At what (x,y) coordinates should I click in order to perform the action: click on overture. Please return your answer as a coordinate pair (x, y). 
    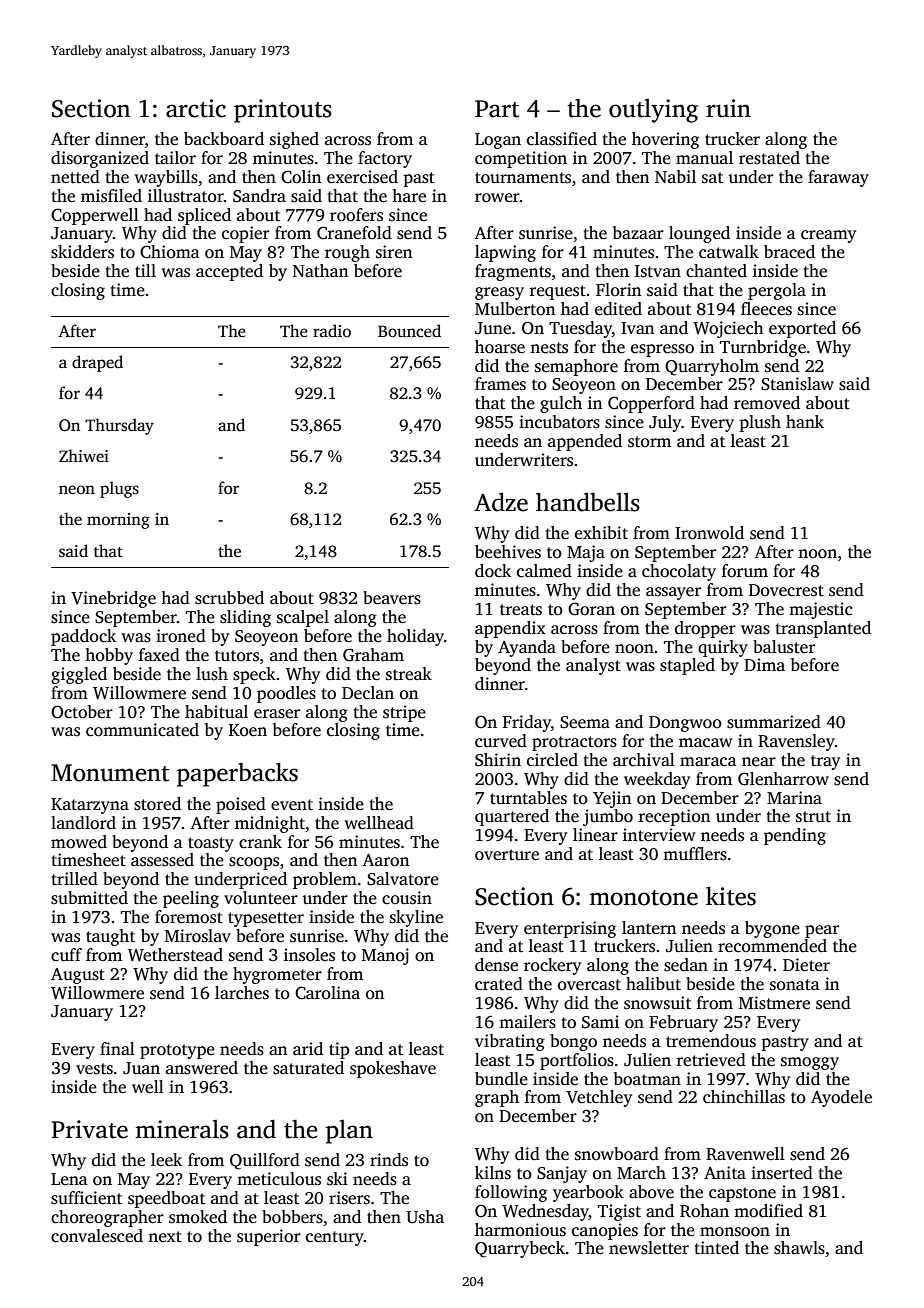
    Looking at the image, I should click on (507, 855).
